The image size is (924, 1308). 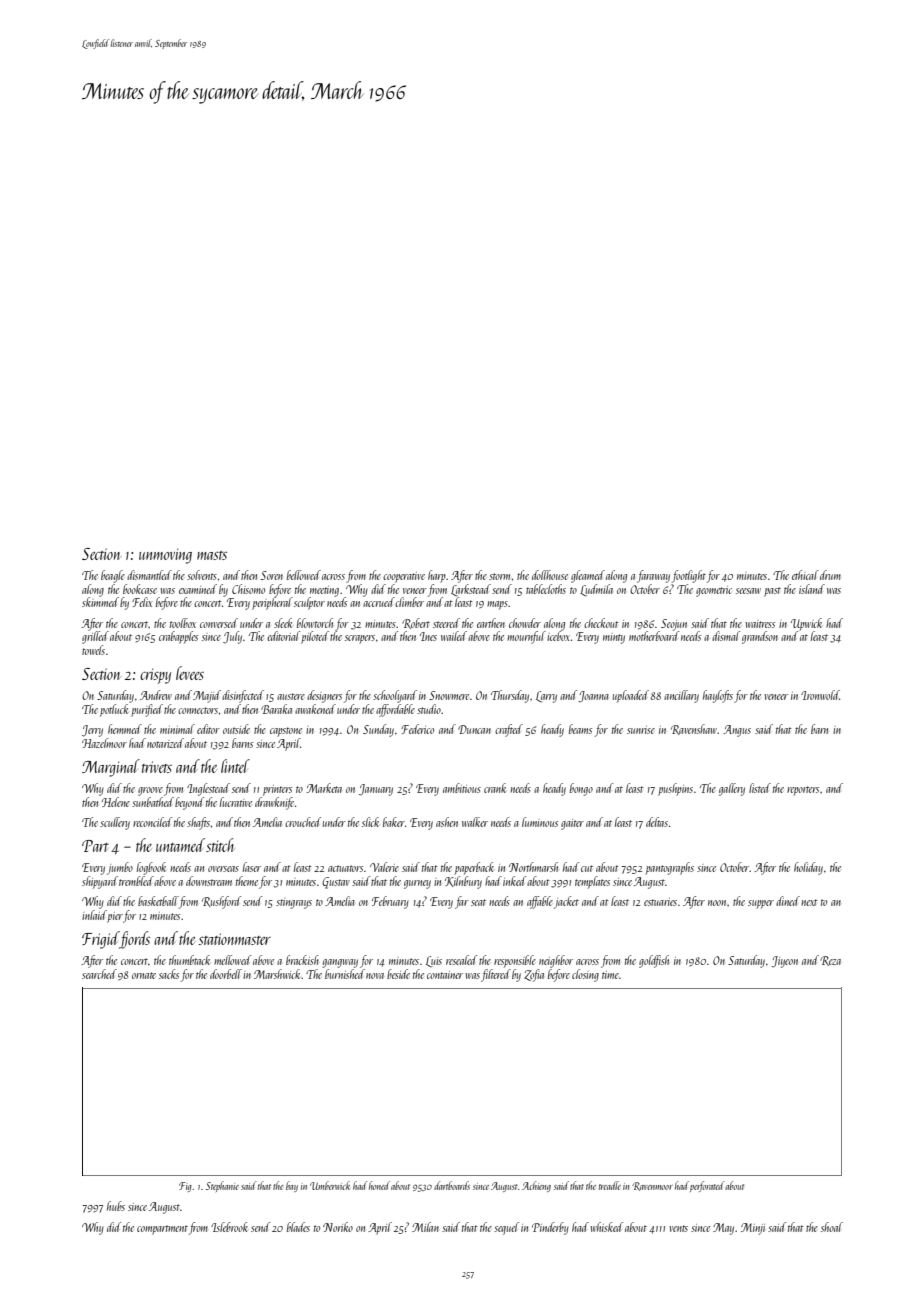 I want to click on Ironwold, so click(x=820, y=695).
